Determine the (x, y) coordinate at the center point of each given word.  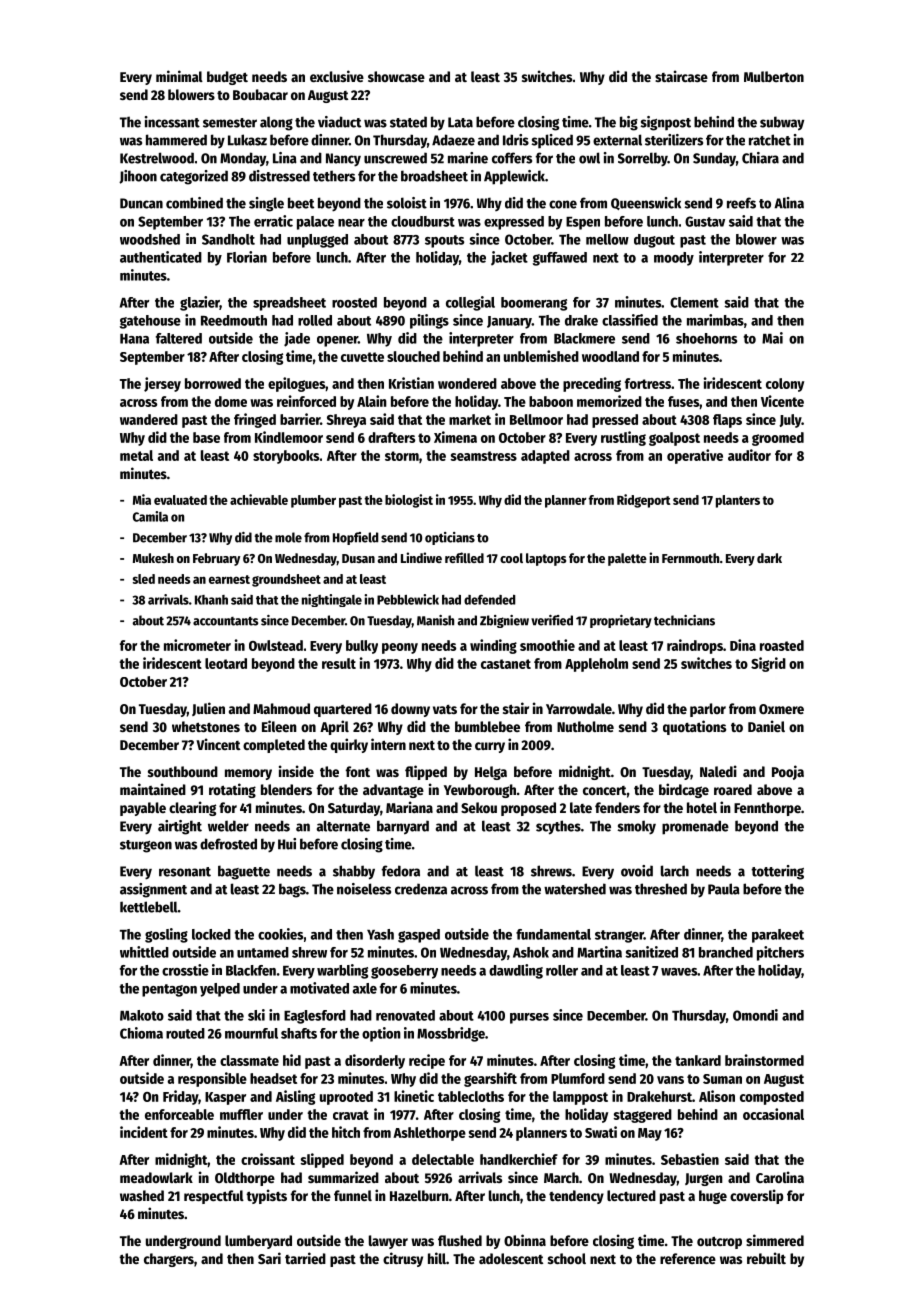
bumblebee (487, 726)
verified (552, 620)
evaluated (180, 500)
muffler (241, 1114)
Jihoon (138, 177)
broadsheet (434, 176)
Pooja (788, 772)
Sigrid (768, 664)
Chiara (760, 158)
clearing (192, 808)
